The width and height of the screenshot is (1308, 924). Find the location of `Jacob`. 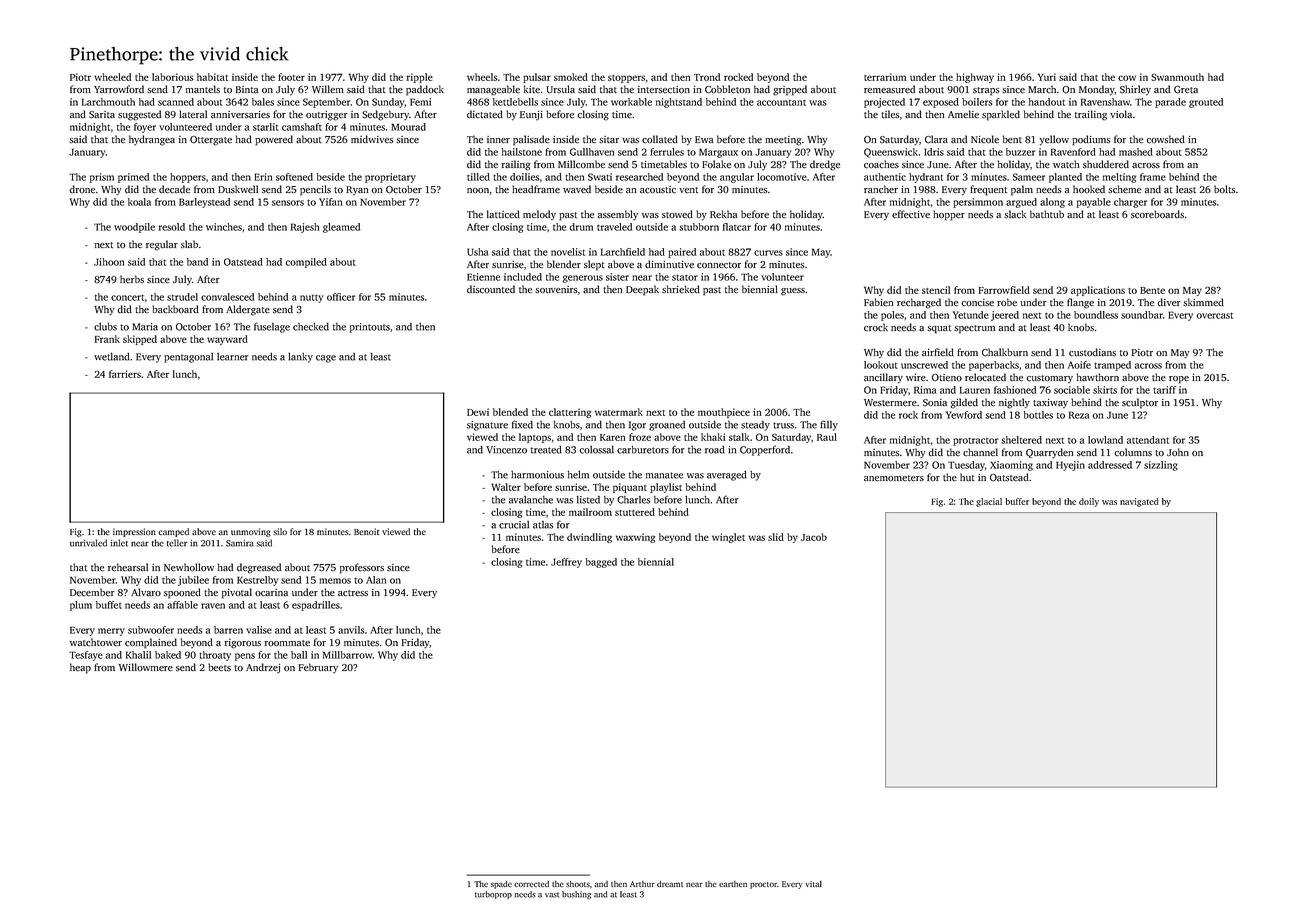

Jacob is located at coordinates (814, 537).
